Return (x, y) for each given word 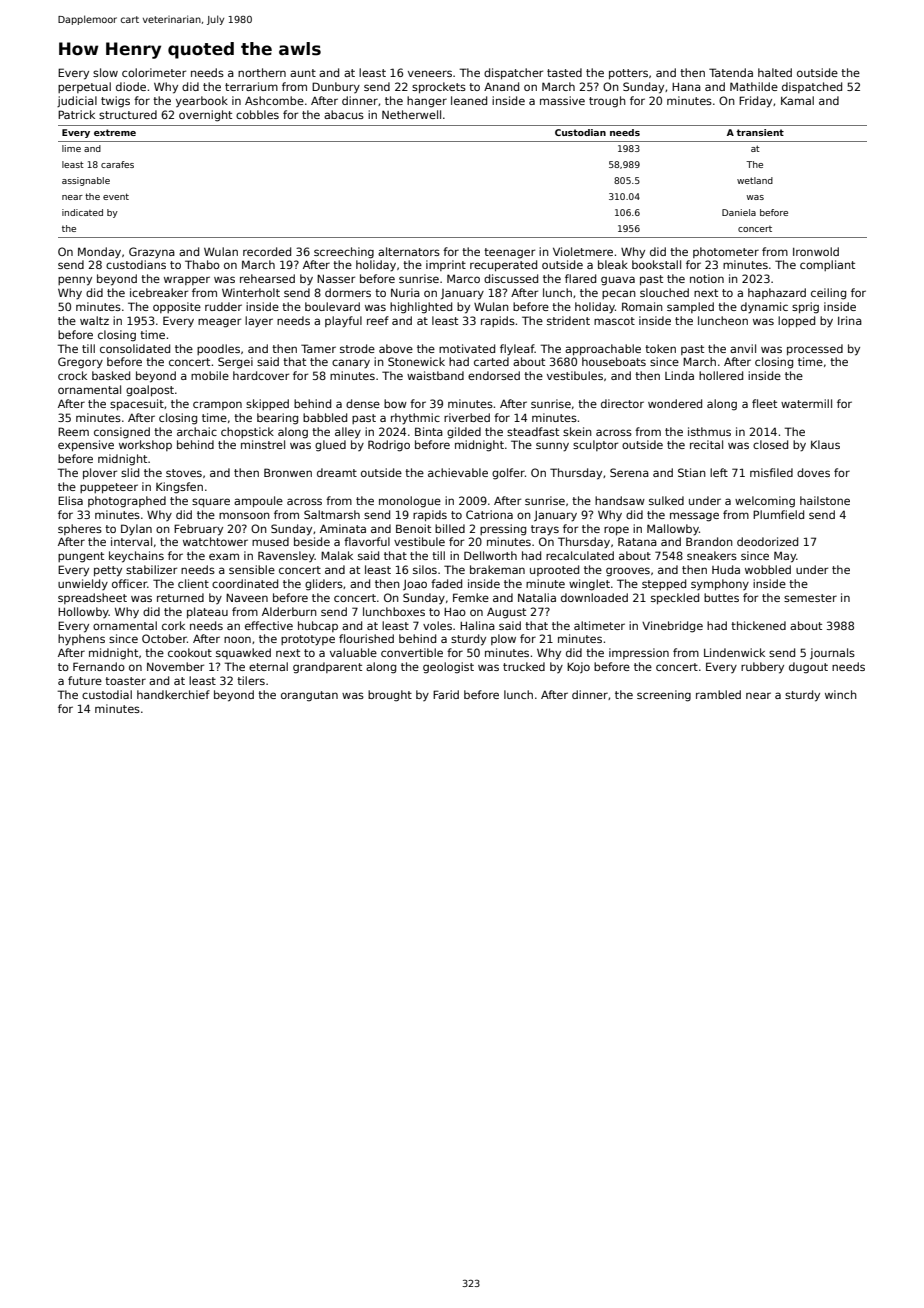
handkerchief (173, 694)
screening (664, 696)
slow (105, 72)
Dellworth (490, 555)
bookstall (656, 264)
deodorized (767, 541)
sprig (805, 308)
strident (568, 320)
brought (390, 696)
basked (111, 375)
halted (775, 72)
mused (270, 541)
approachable (603, 349)
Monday (99, 253)
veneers (430, 73)
